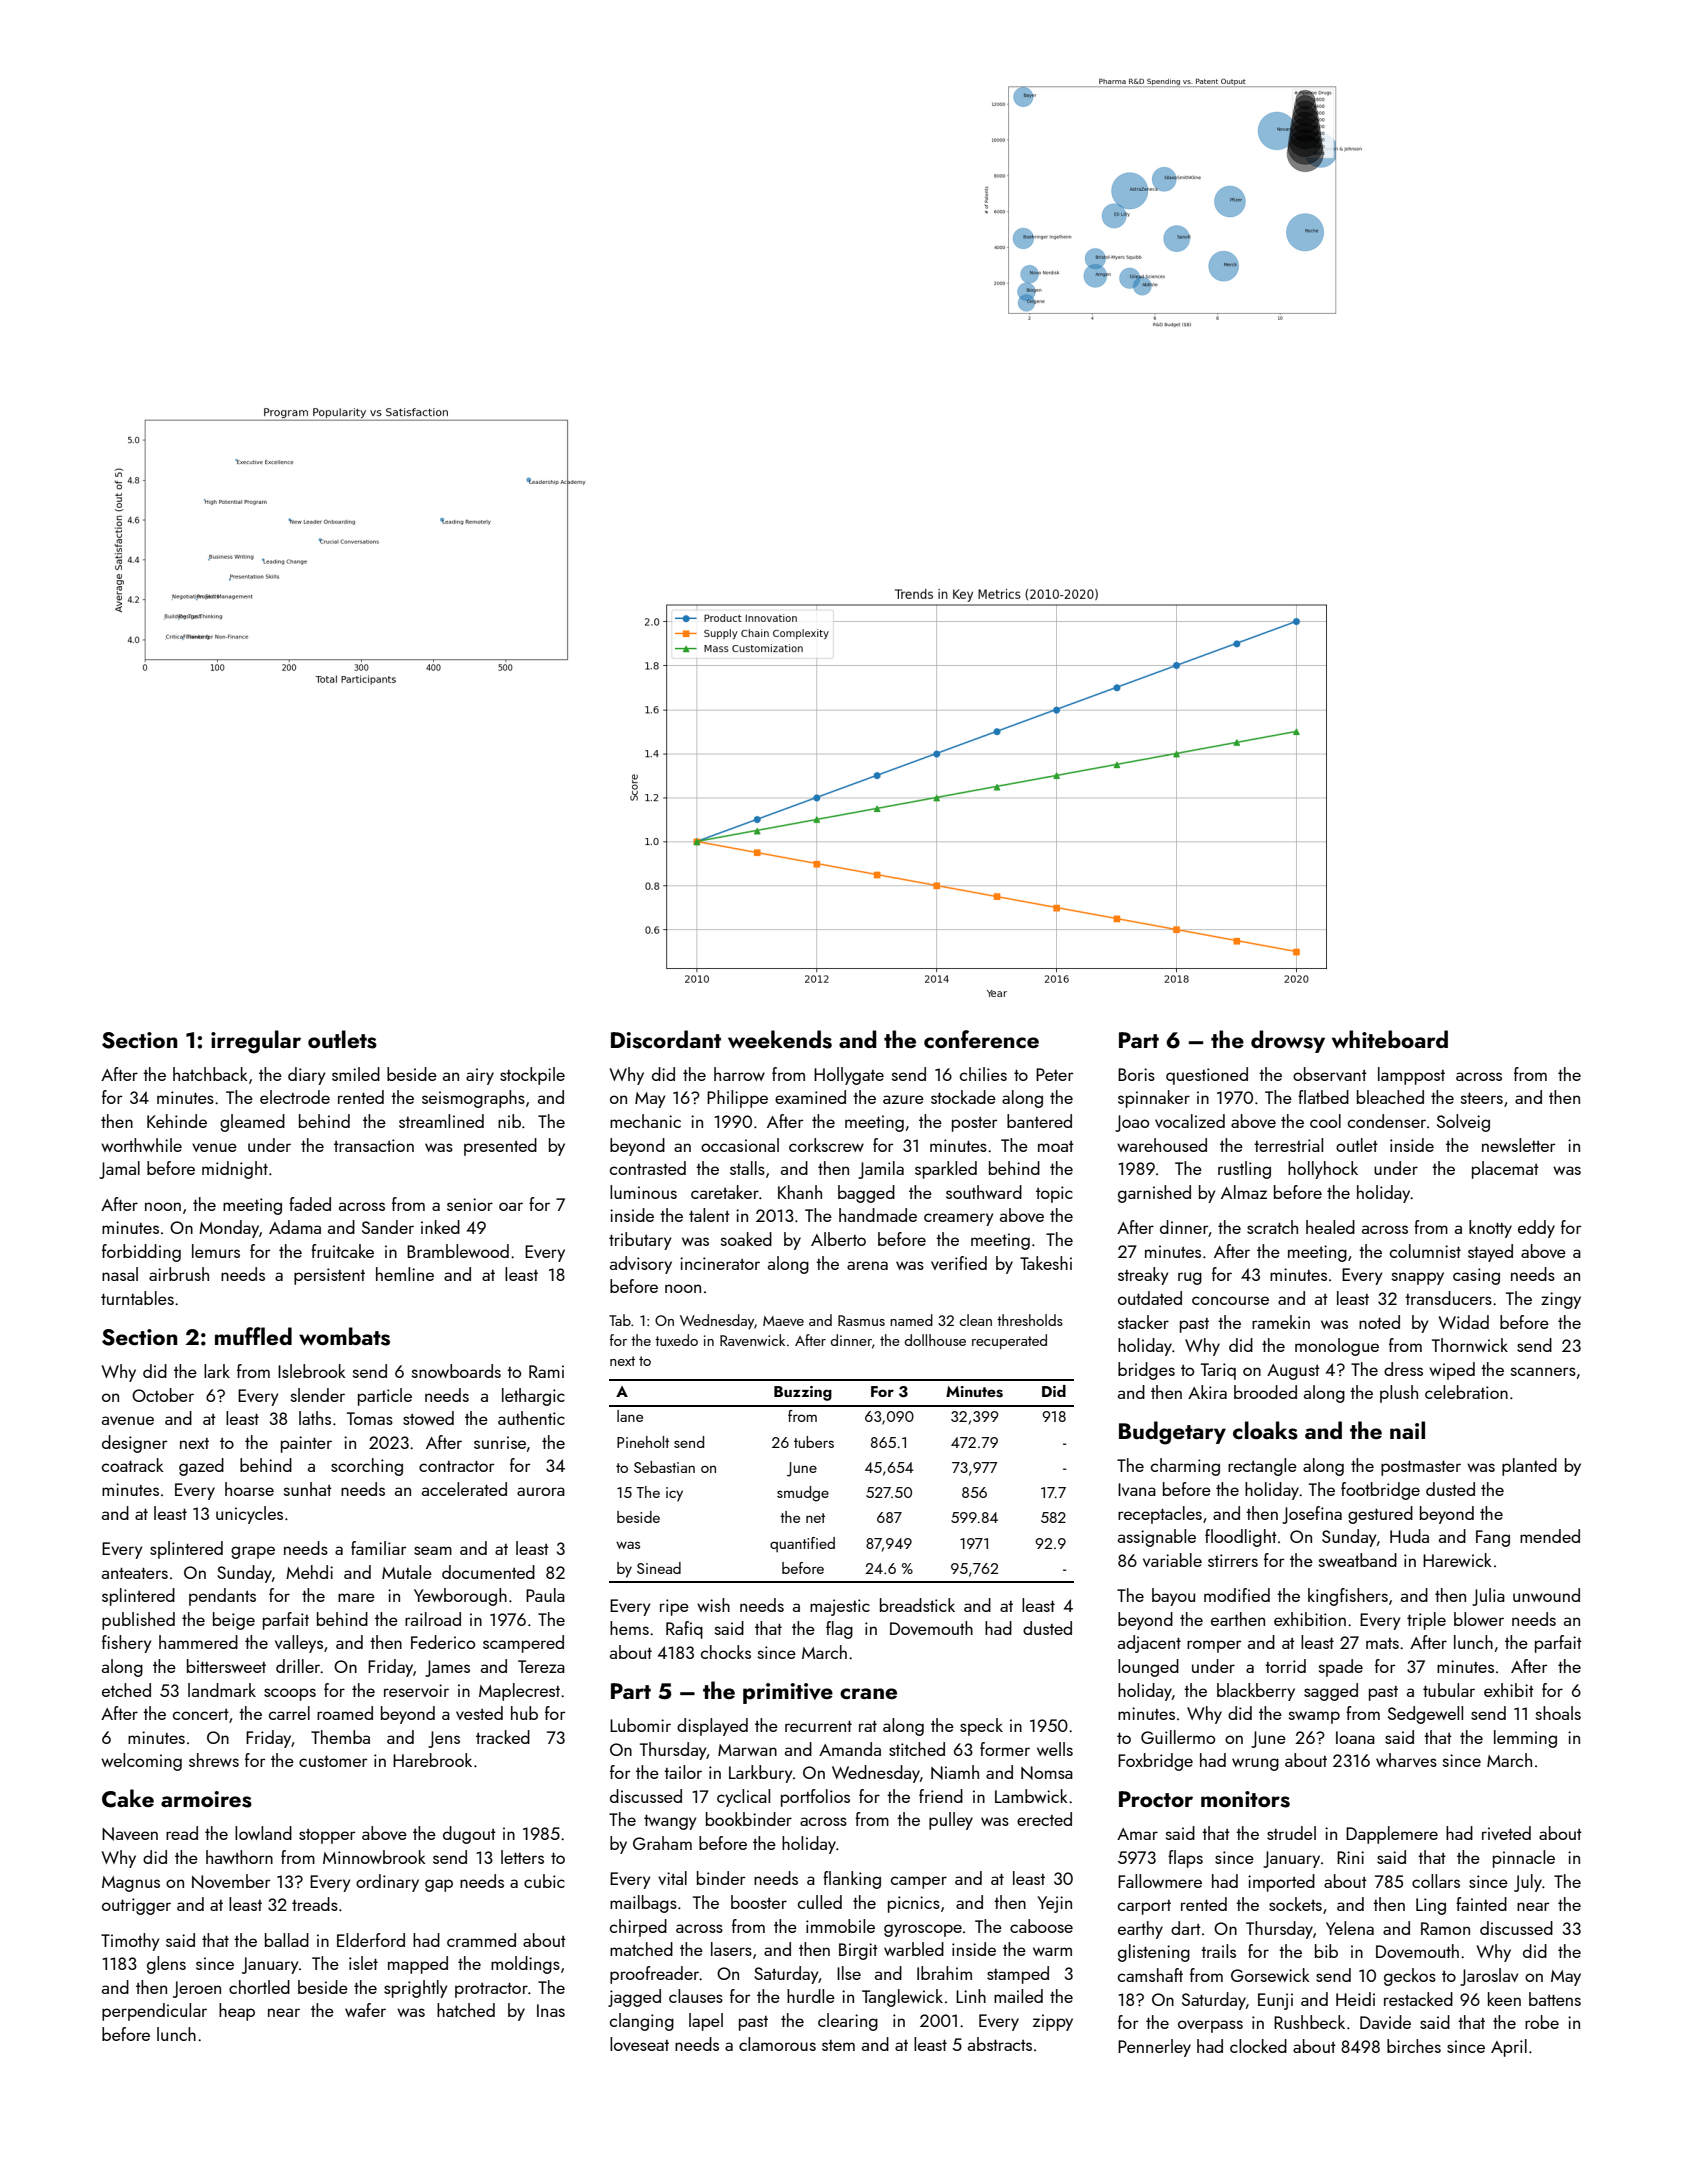  Describe the element at coordinates (1154, 2048) in the screenshot. I see `Pennerley` at that location.
